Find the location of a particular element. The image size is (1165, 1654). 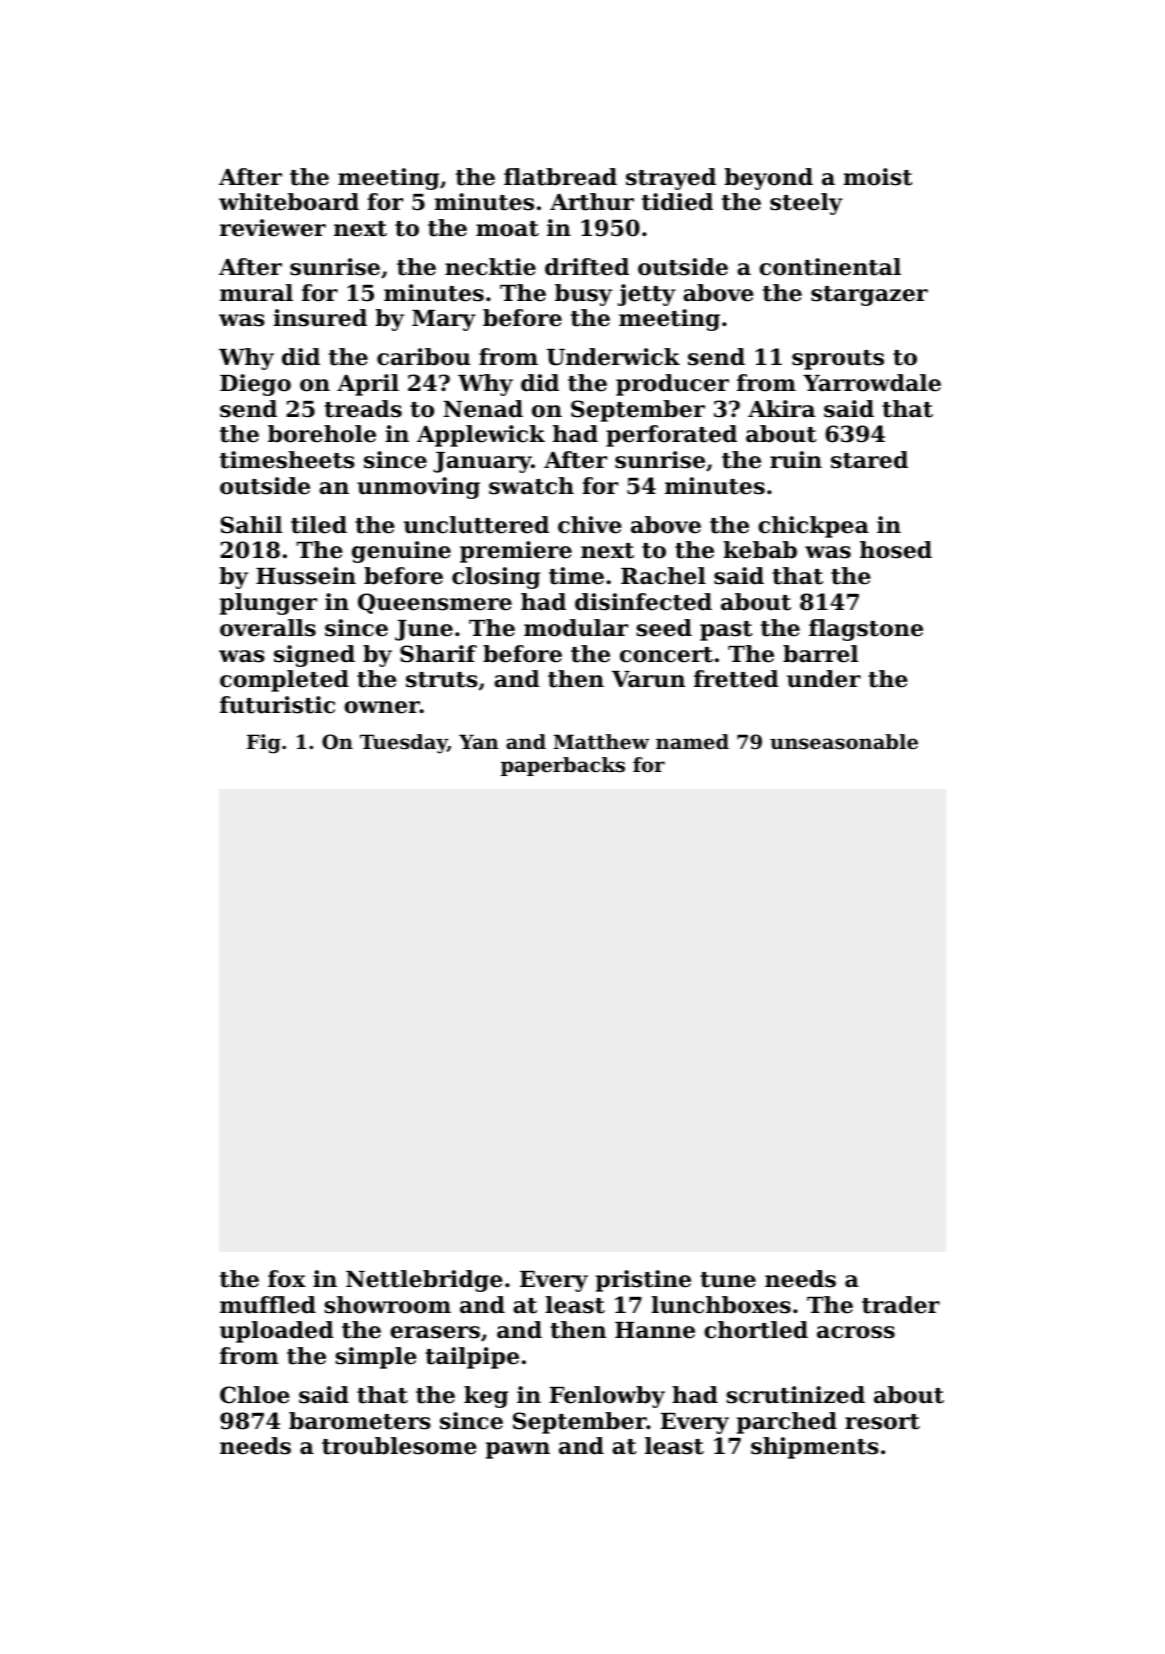

unseasonable is located at coordinates (844, 742).
